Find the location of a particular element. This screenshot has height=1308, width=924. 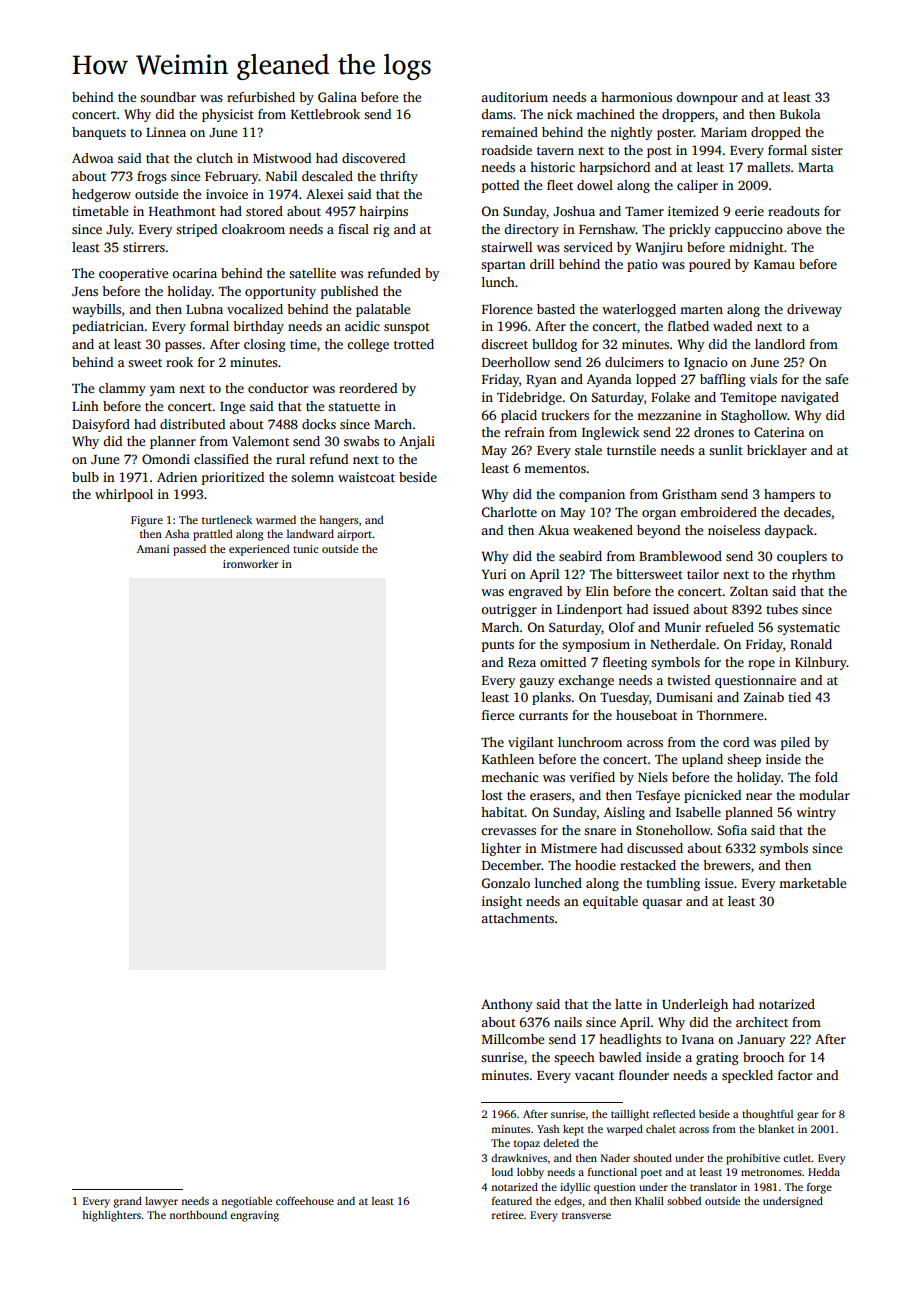

punts is located at coordinates (498, 646).
